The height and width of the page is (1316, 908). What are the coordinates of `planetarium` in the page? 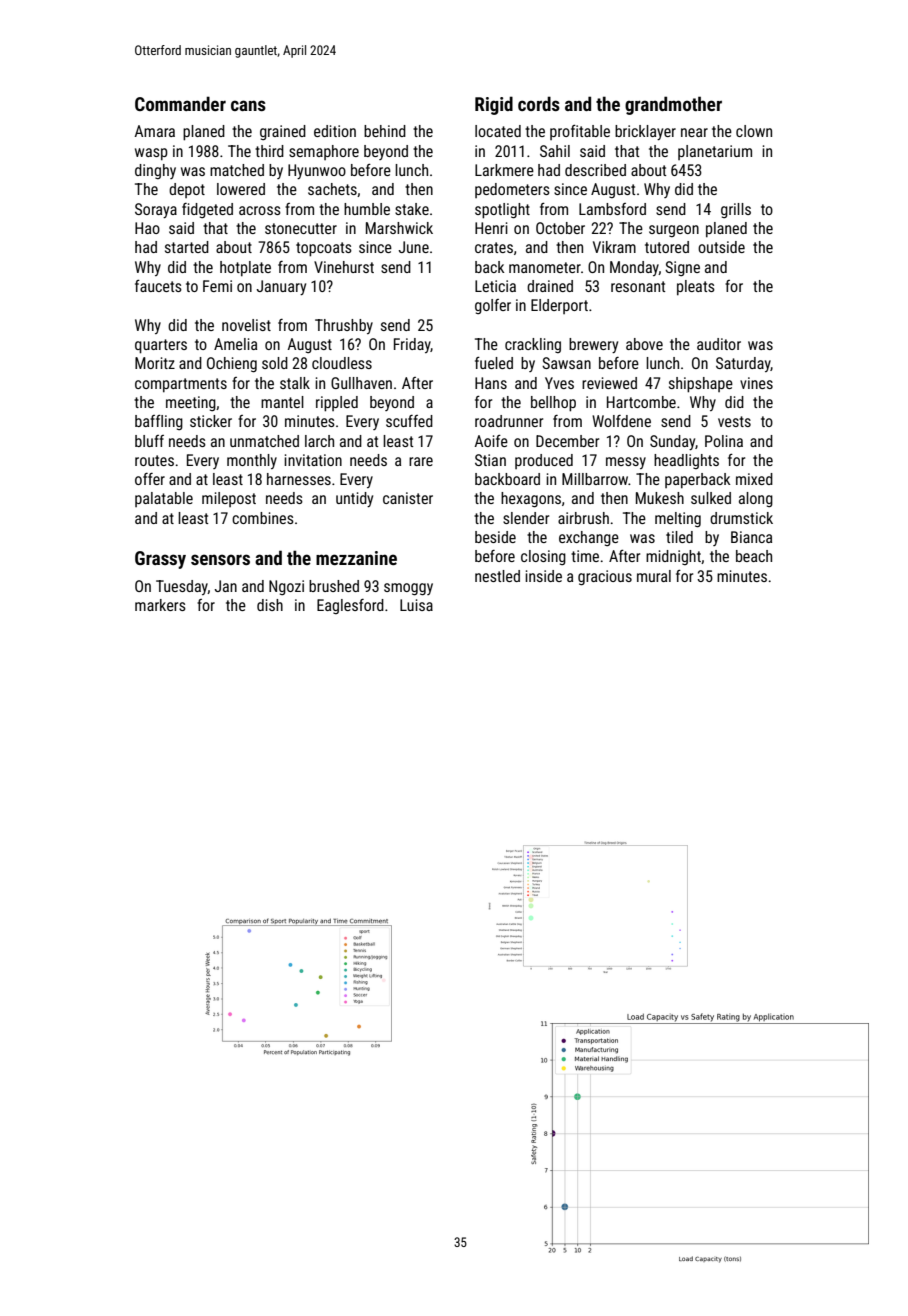 It's located at (715, 152).
